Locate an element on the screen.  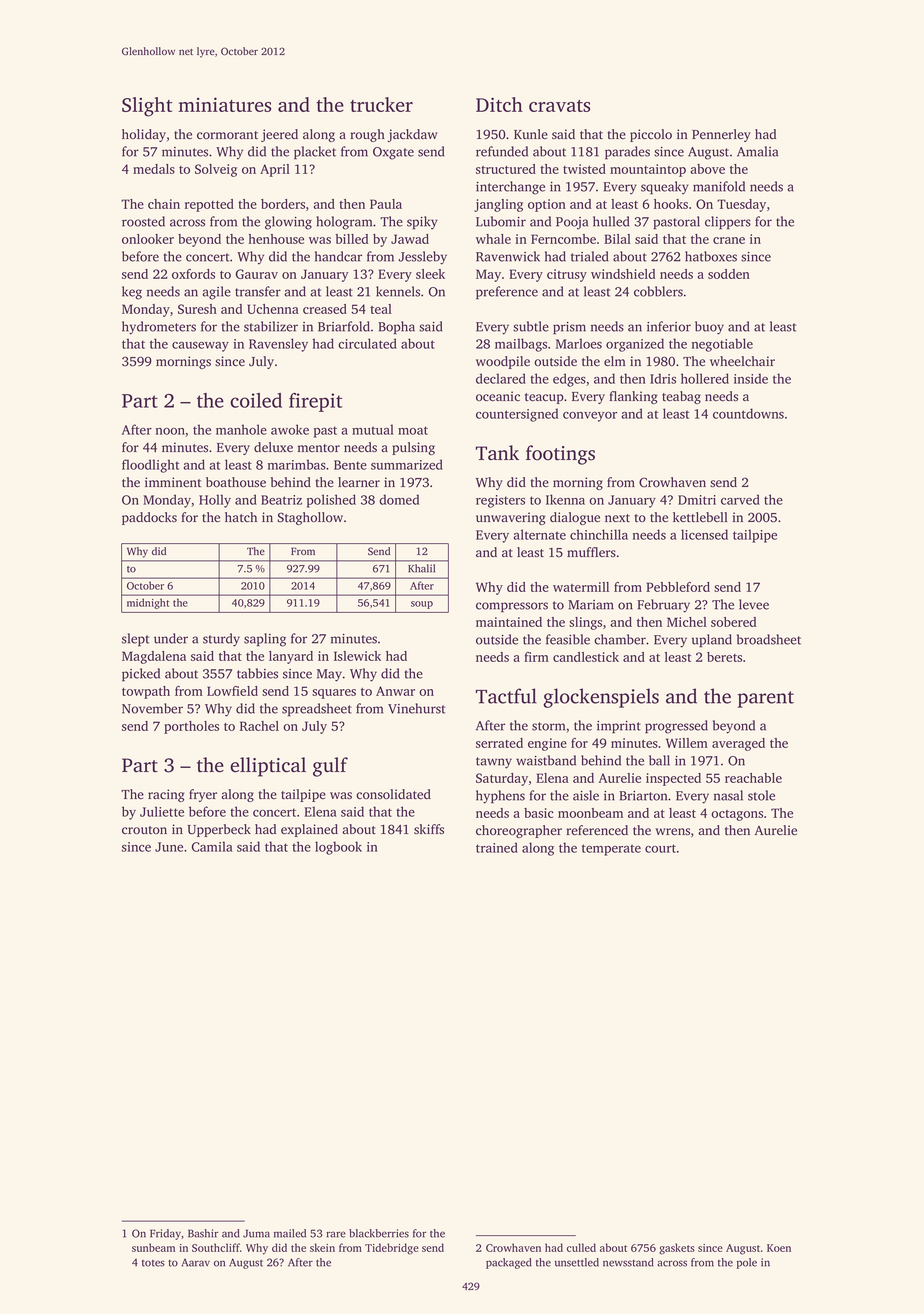
Holly is located at coordinates (215, 501).
